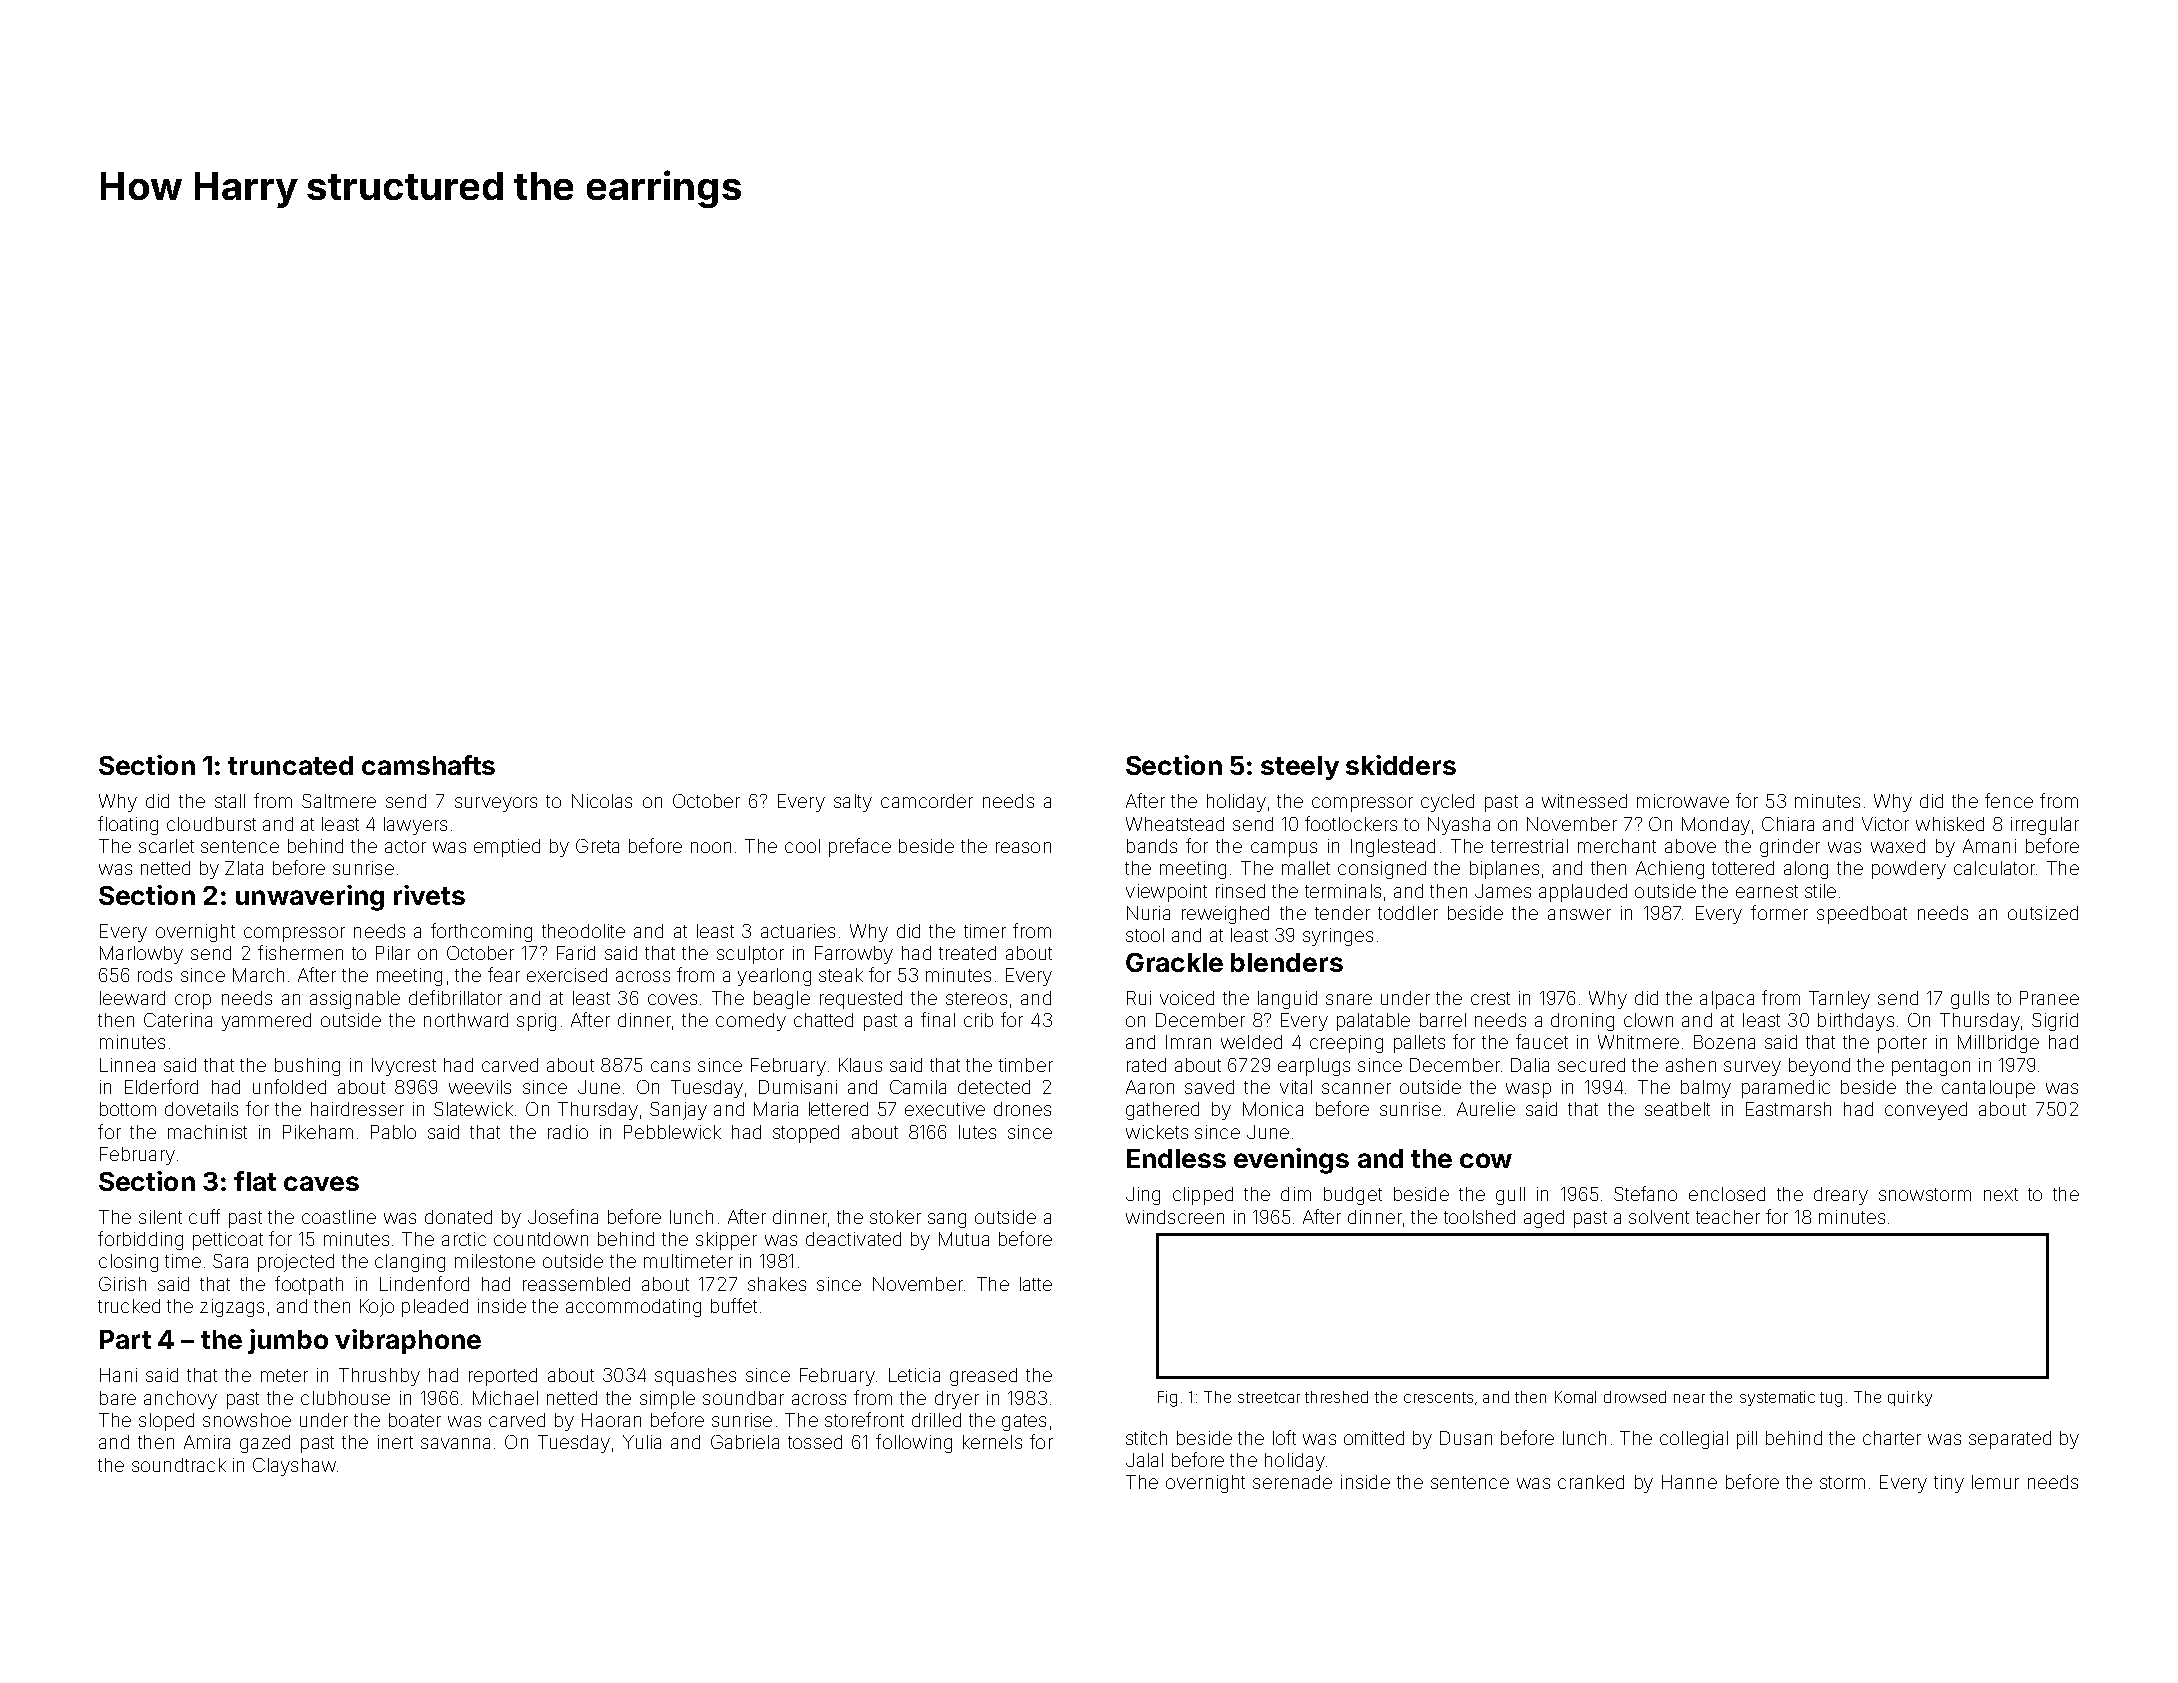 The height and width of the screenshot is (1683, 2178). What do you see at coordinates (290, 765) in the screenshot?
I see `truncated` at bounding box center [290, 765].
